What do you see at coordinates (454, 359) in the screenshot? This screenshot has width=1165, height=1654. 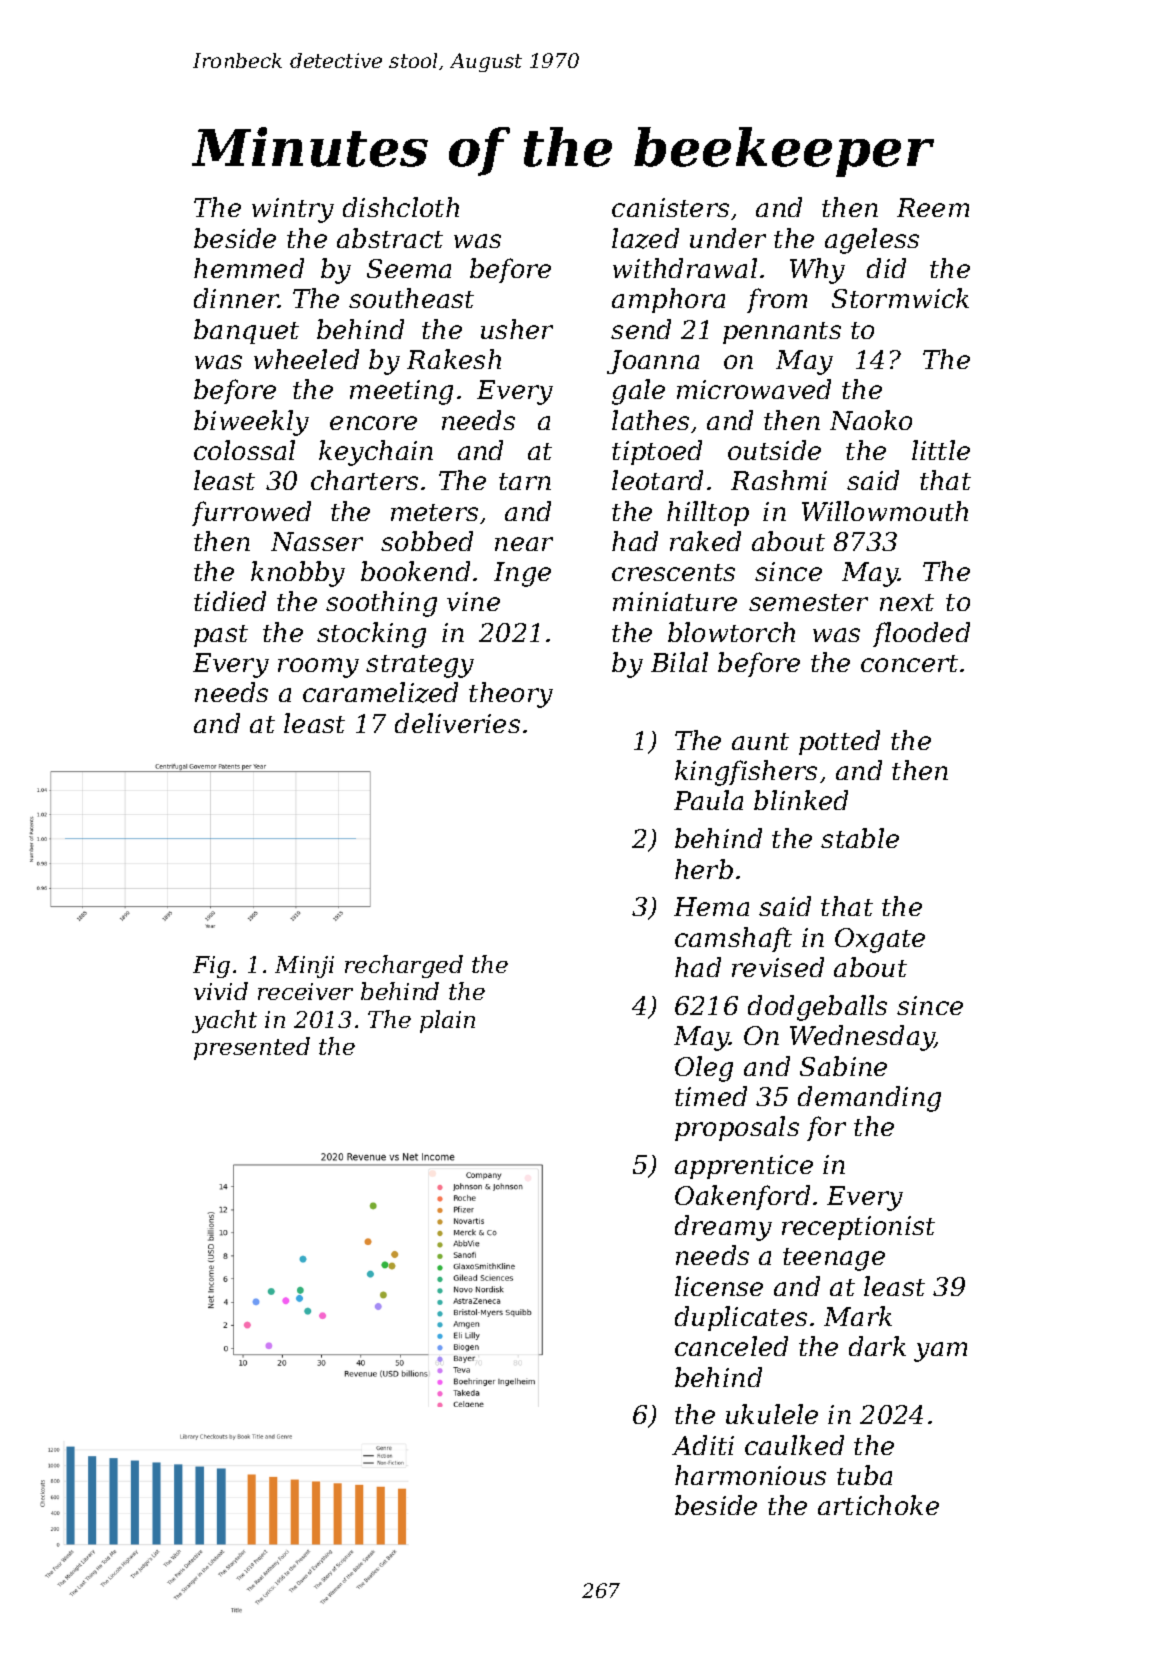 I see `Rakesh` at bounding box center [454, 359].
